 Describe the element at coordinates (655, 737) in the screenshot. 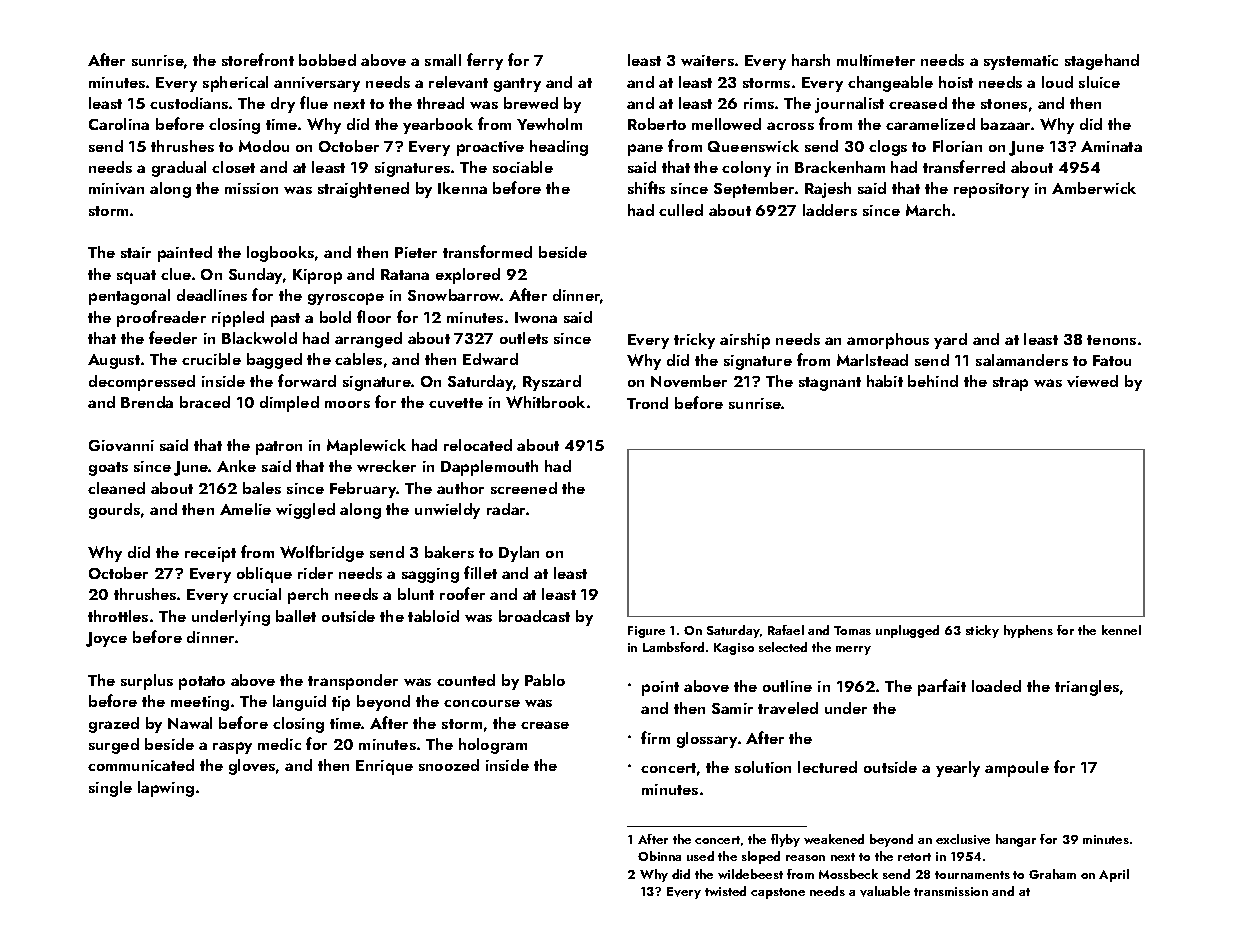

I see `firm` at that location.
